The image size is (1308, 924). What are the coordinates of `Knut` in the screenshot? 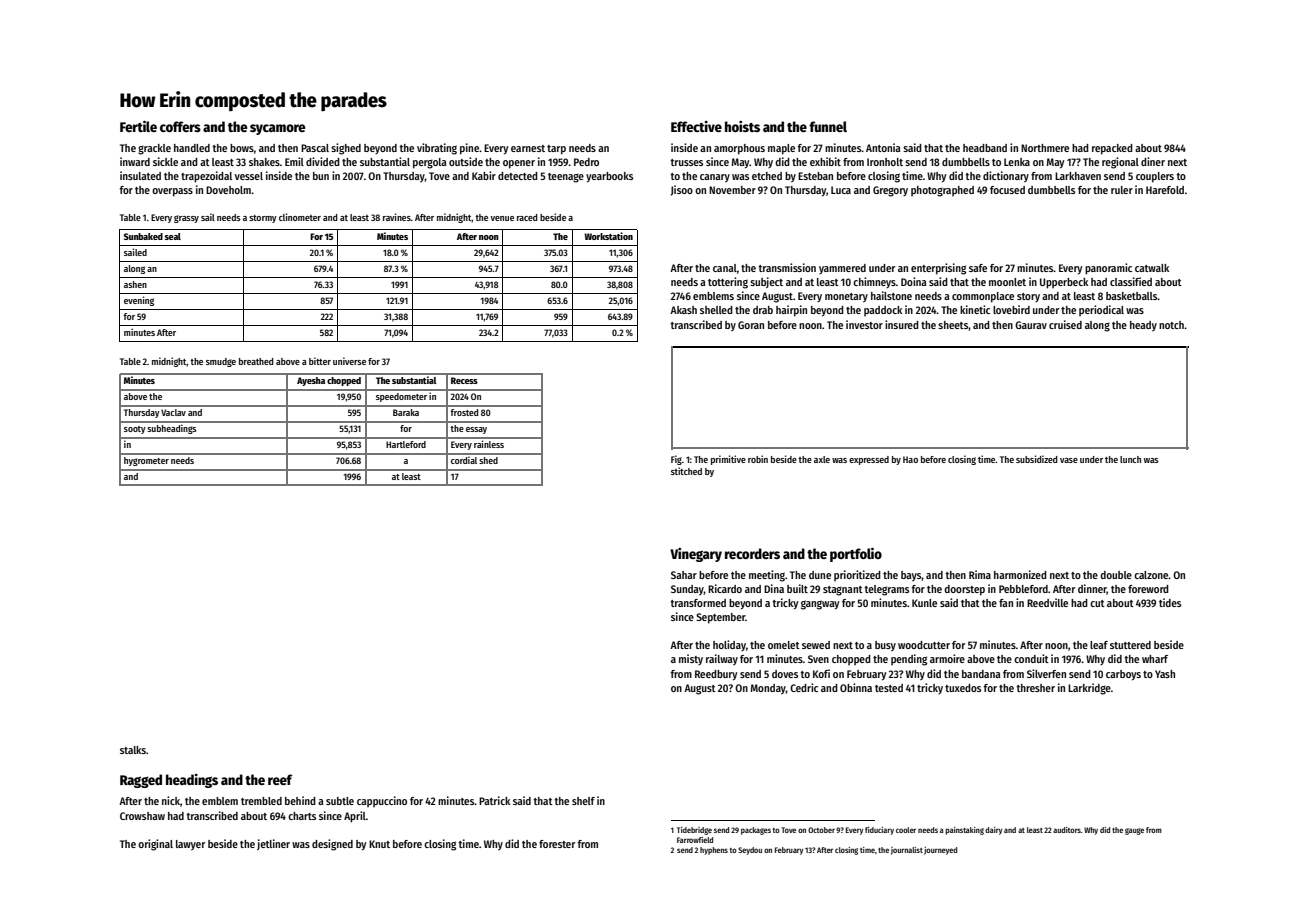 It's located at (379, 844).
